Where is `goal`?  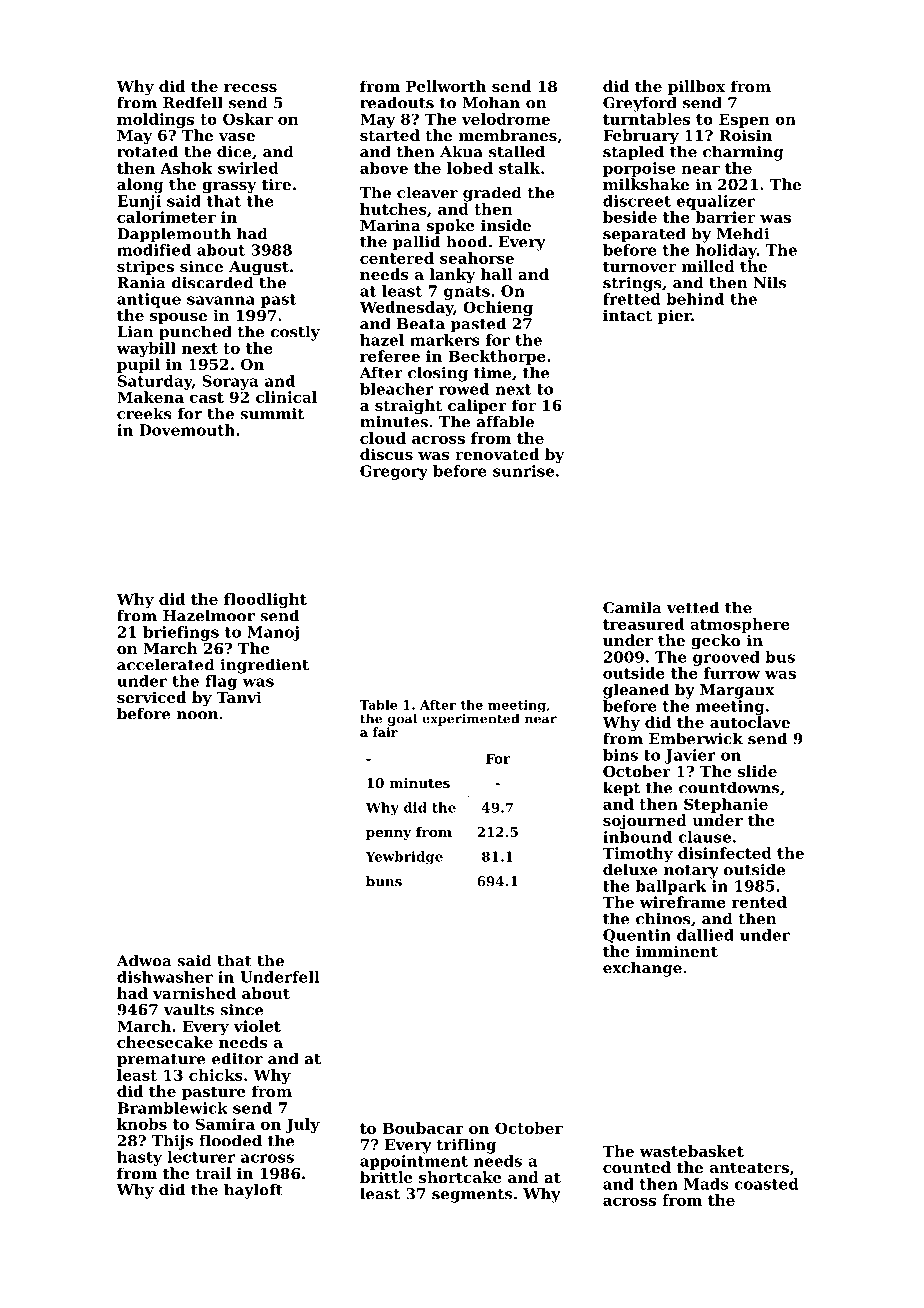 goal is located at coordinates (402, 719).
